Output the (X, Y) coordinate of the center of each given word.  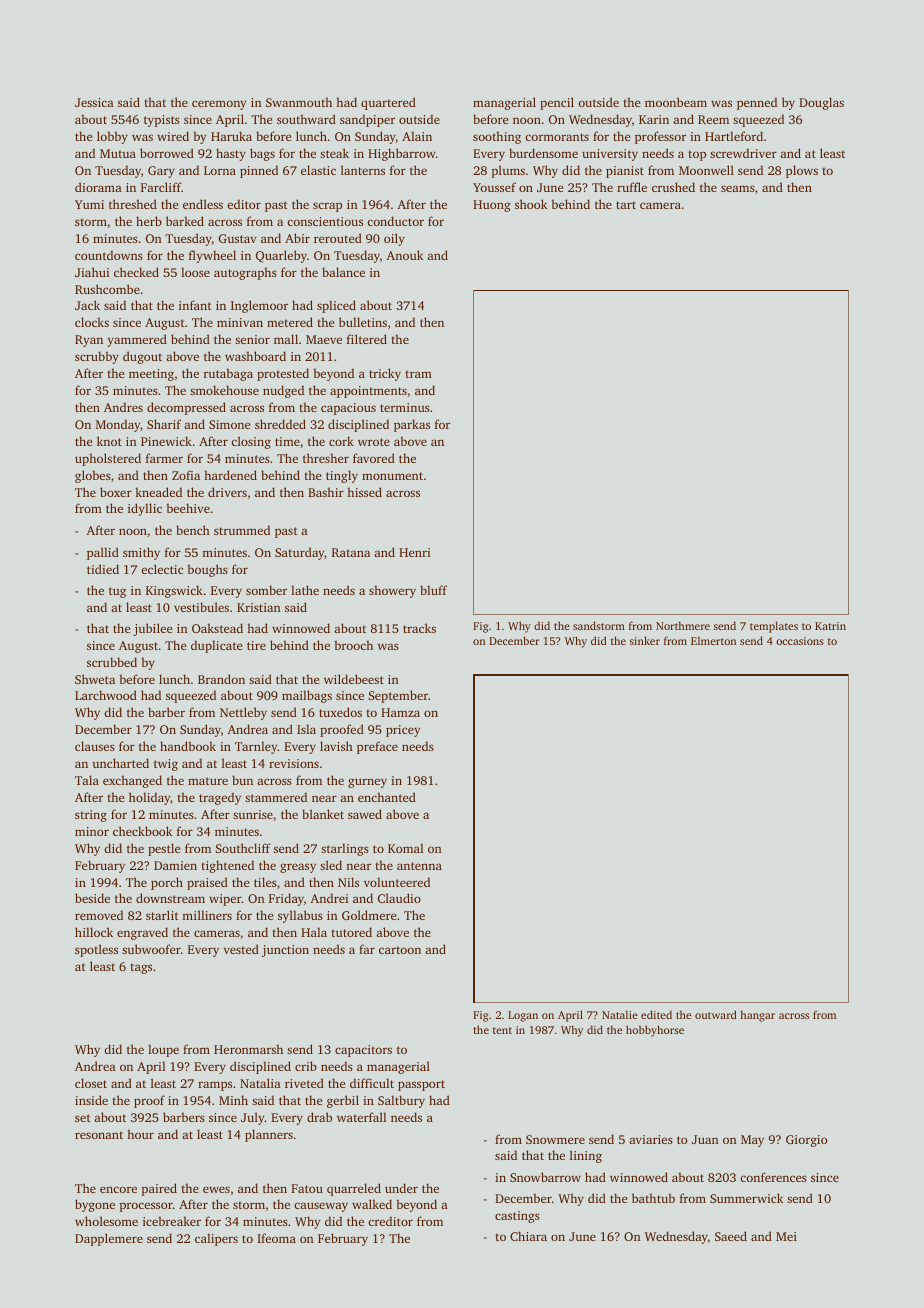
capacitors (363, 1051)
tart (626, 205)
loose (195, 272)
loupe (163, 1050)
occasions (800, 641)
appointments (368, 392)
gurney (367, 783)
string (91, 816)
